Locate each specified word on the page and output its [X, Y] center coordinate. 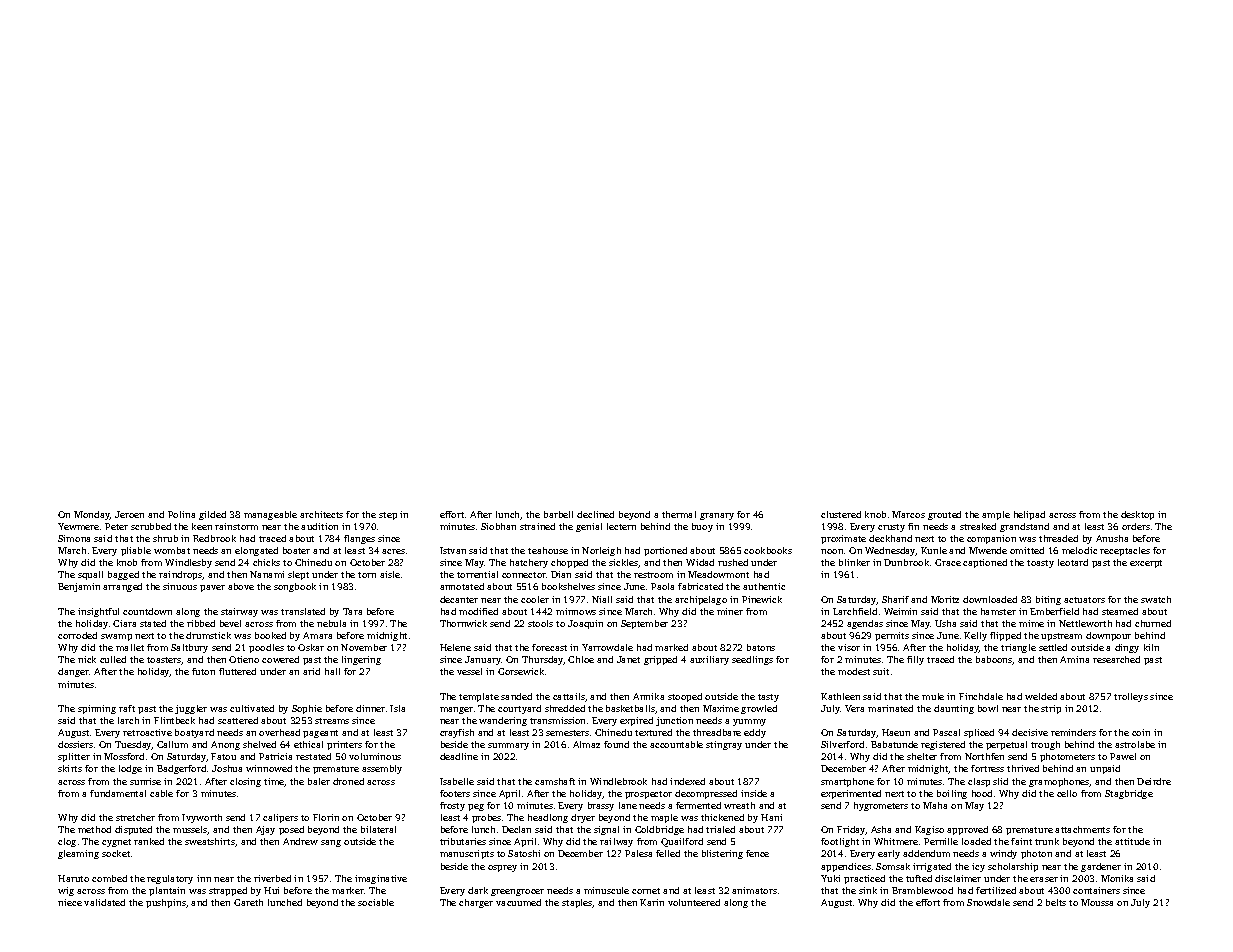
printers [344, 745]
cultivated [252, 708]
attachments [1082, 829]
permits [892, 636]
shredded [565, 708]
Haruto [73, 878]
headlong [548, 818]
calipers [280, 818]
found [616, 744]
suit [881, 671]
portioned [665, 551]
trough [1045, 745]
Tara [352, 611]
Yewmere [78, 526]
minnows [576, 611]
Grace [948, 562]
